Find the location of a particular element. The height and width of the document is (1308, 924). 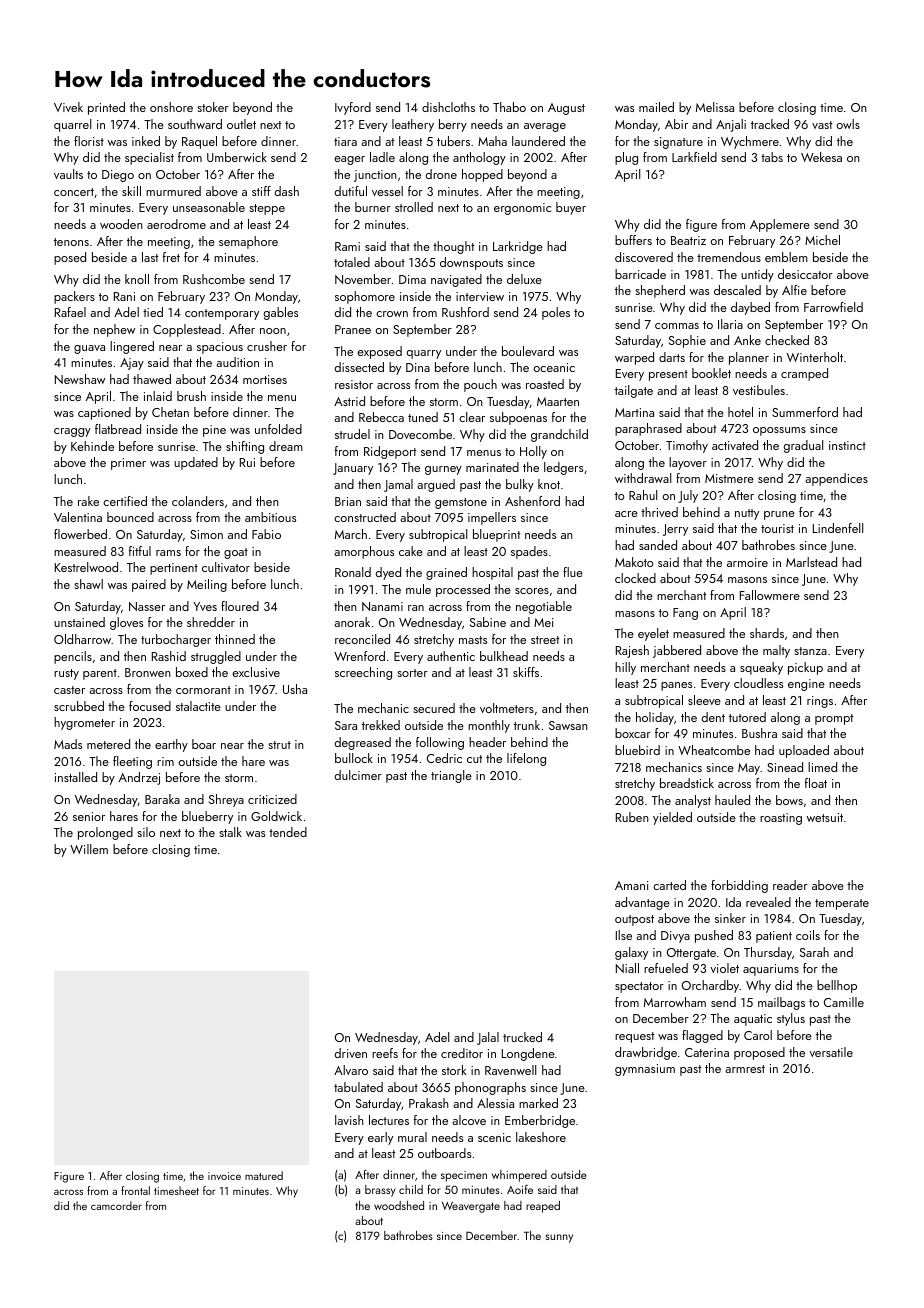

hygrometer is located at coordinates (84, 723).
